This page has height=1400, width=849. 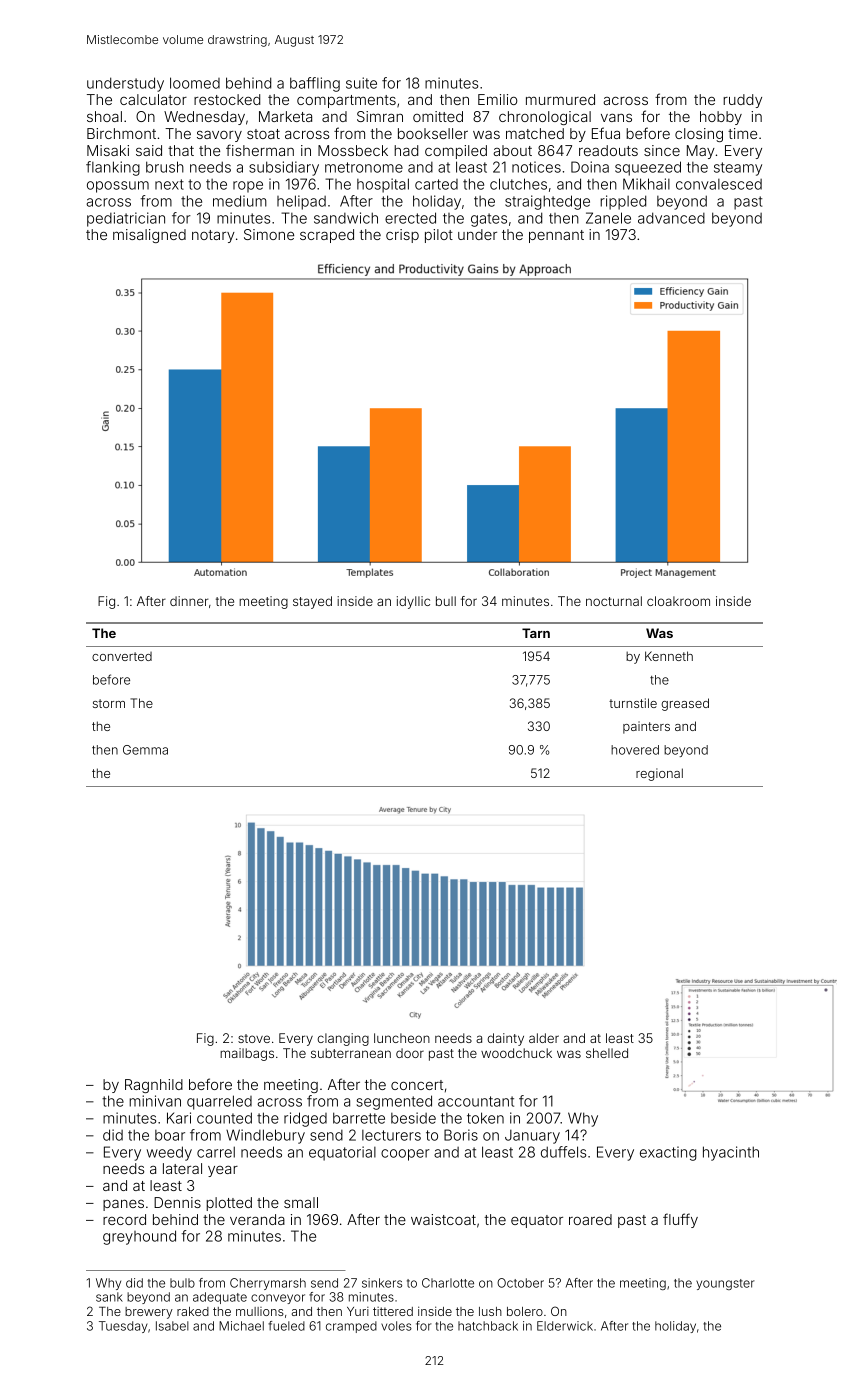 I want to click on nocturnal, so click(x=614, y=601).
